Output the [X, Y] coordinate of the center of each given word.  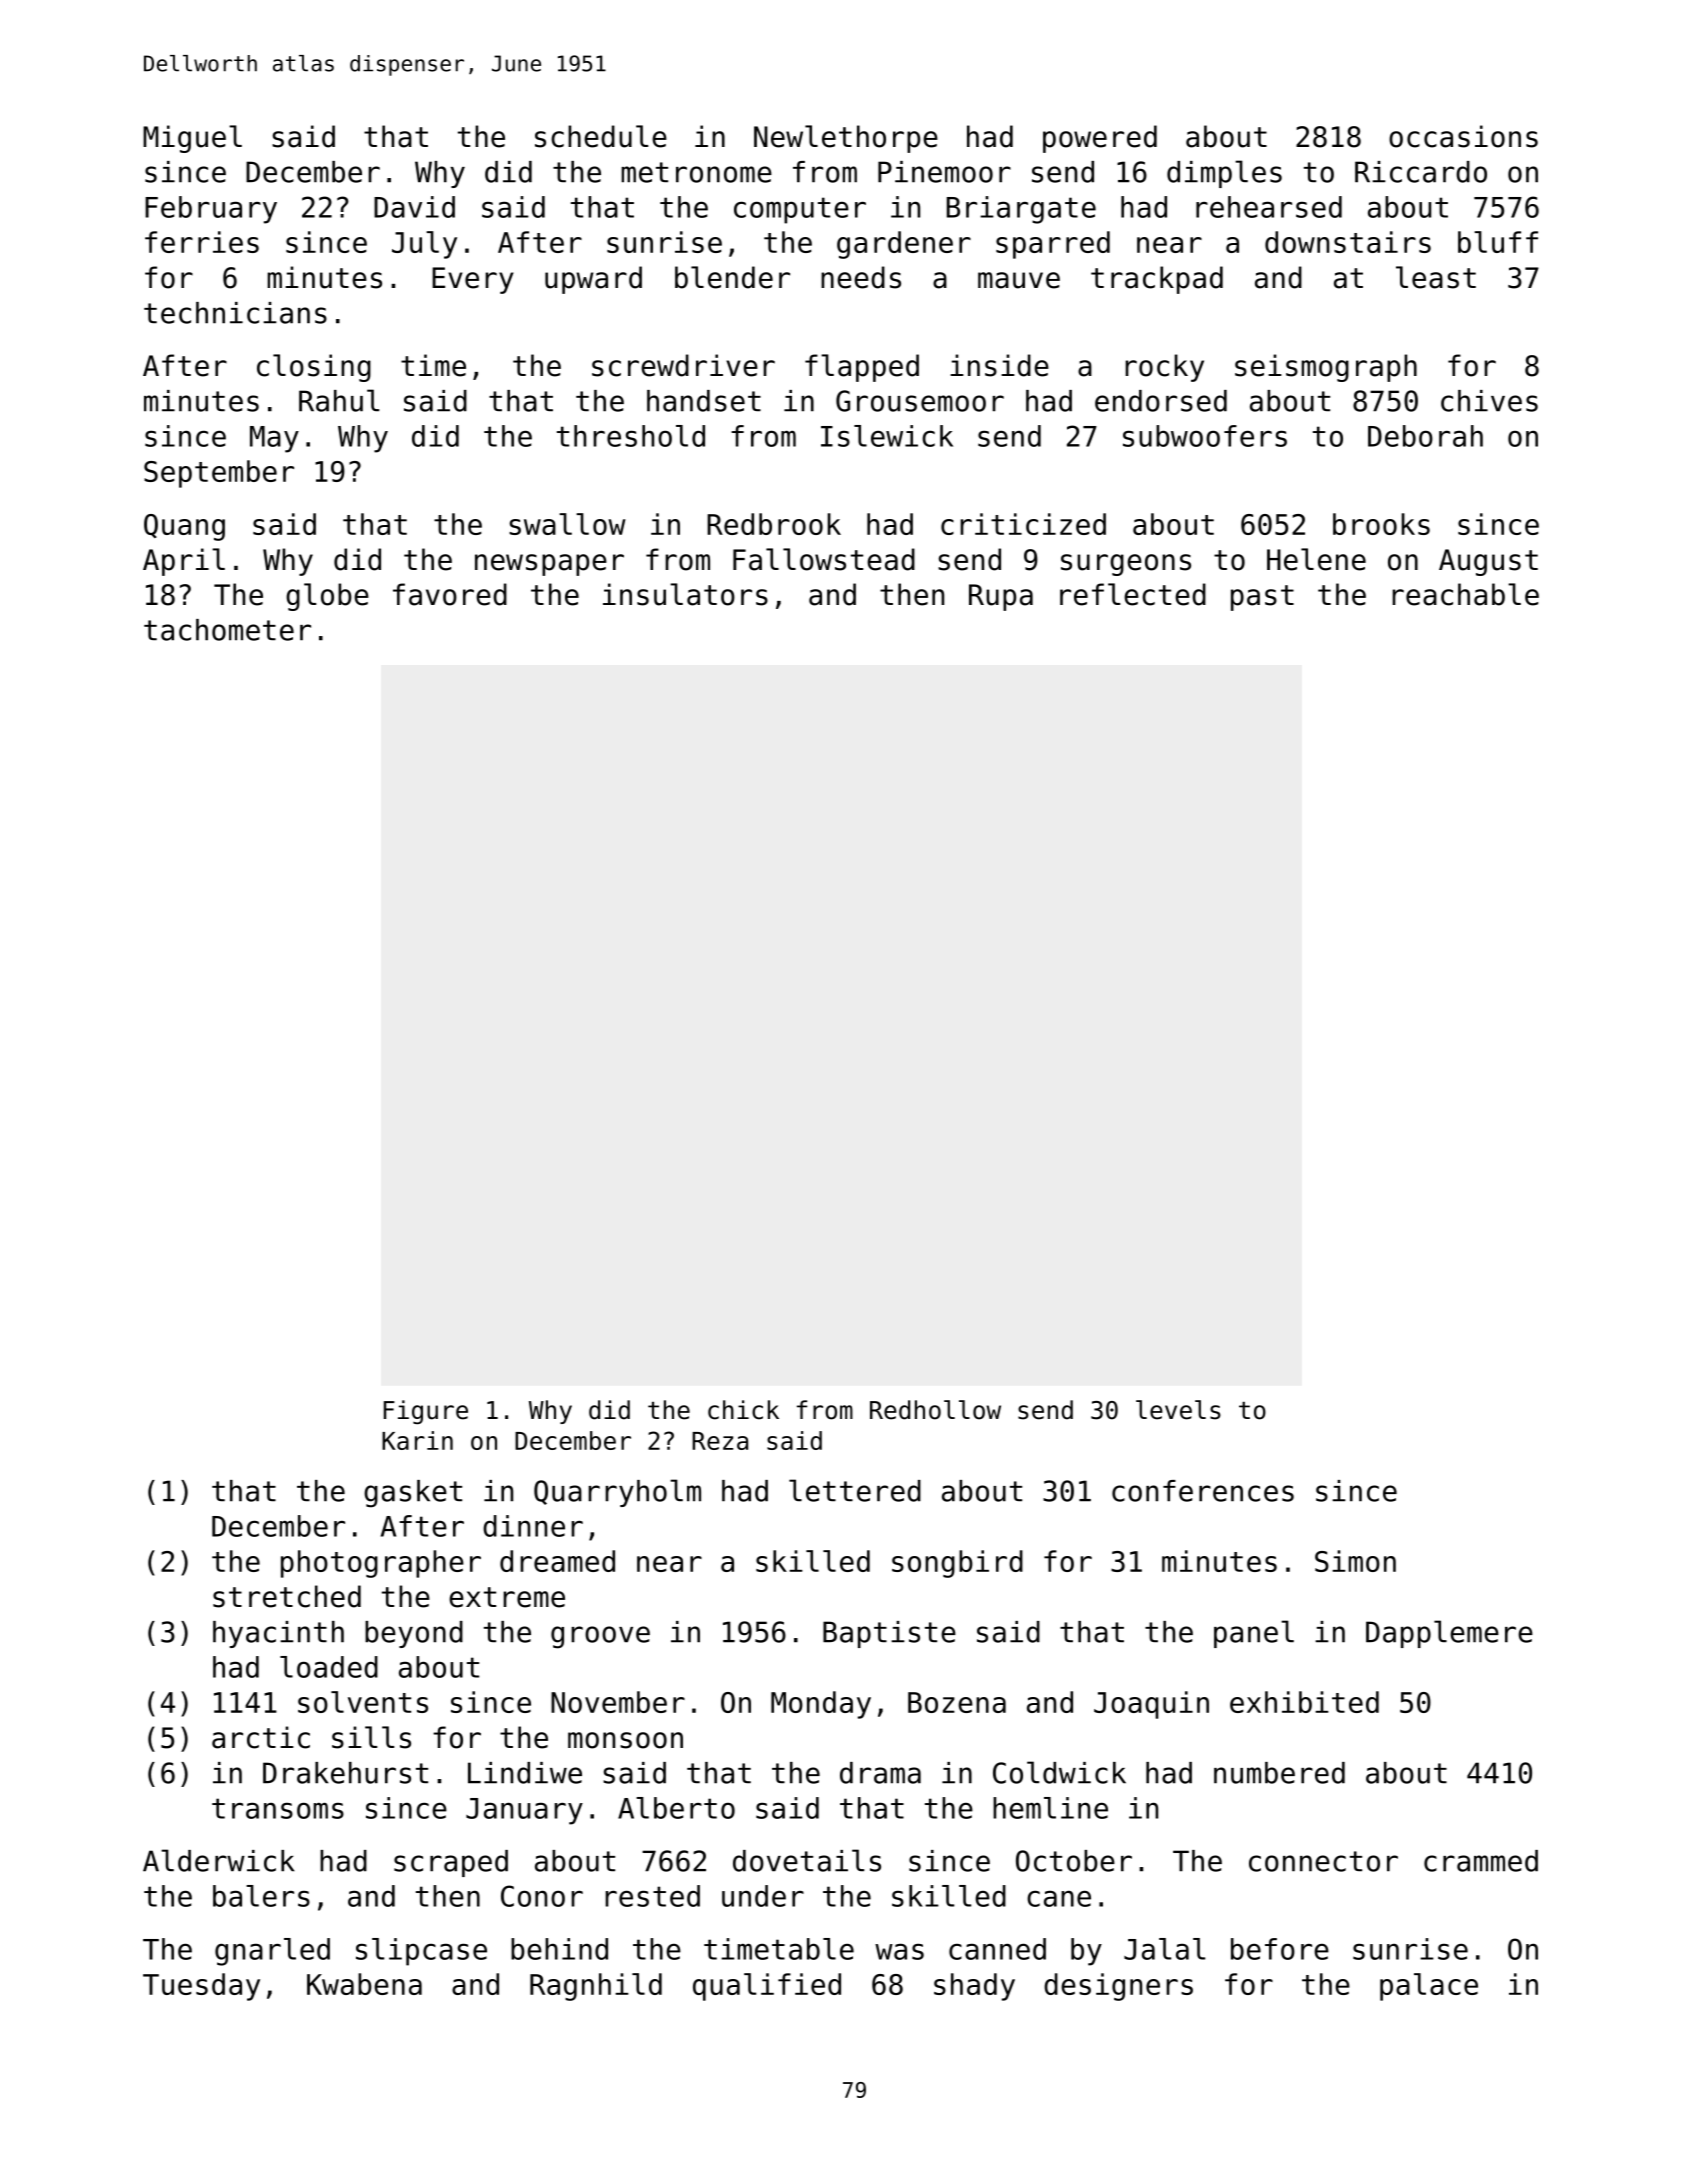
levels [1178, 1410]
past [1262, 598]
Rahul [339, 400]
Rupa [1001, 597]
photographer [381, 1564]
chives [1489, 401]
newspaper [549, 565]
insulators [685, 594]
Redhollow [935, 1410]
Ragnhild [596, 1987]
